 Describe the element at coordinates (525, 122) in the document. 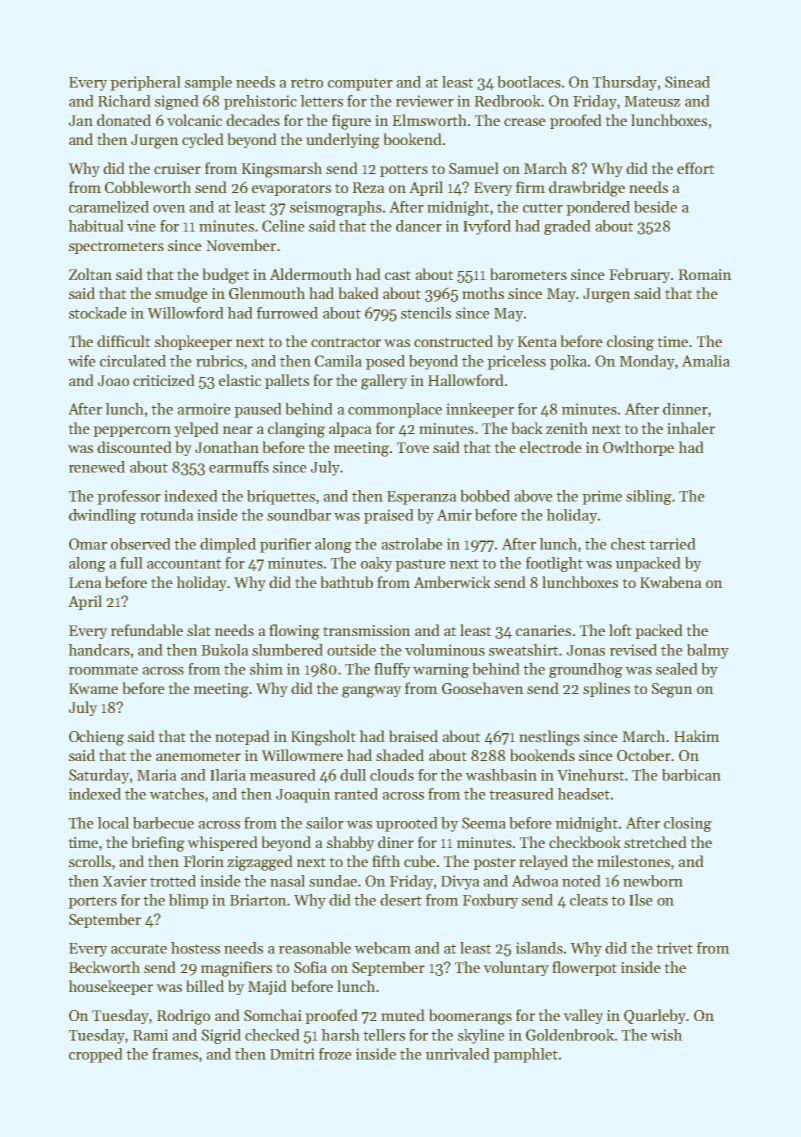

I see `crease` at that location.
